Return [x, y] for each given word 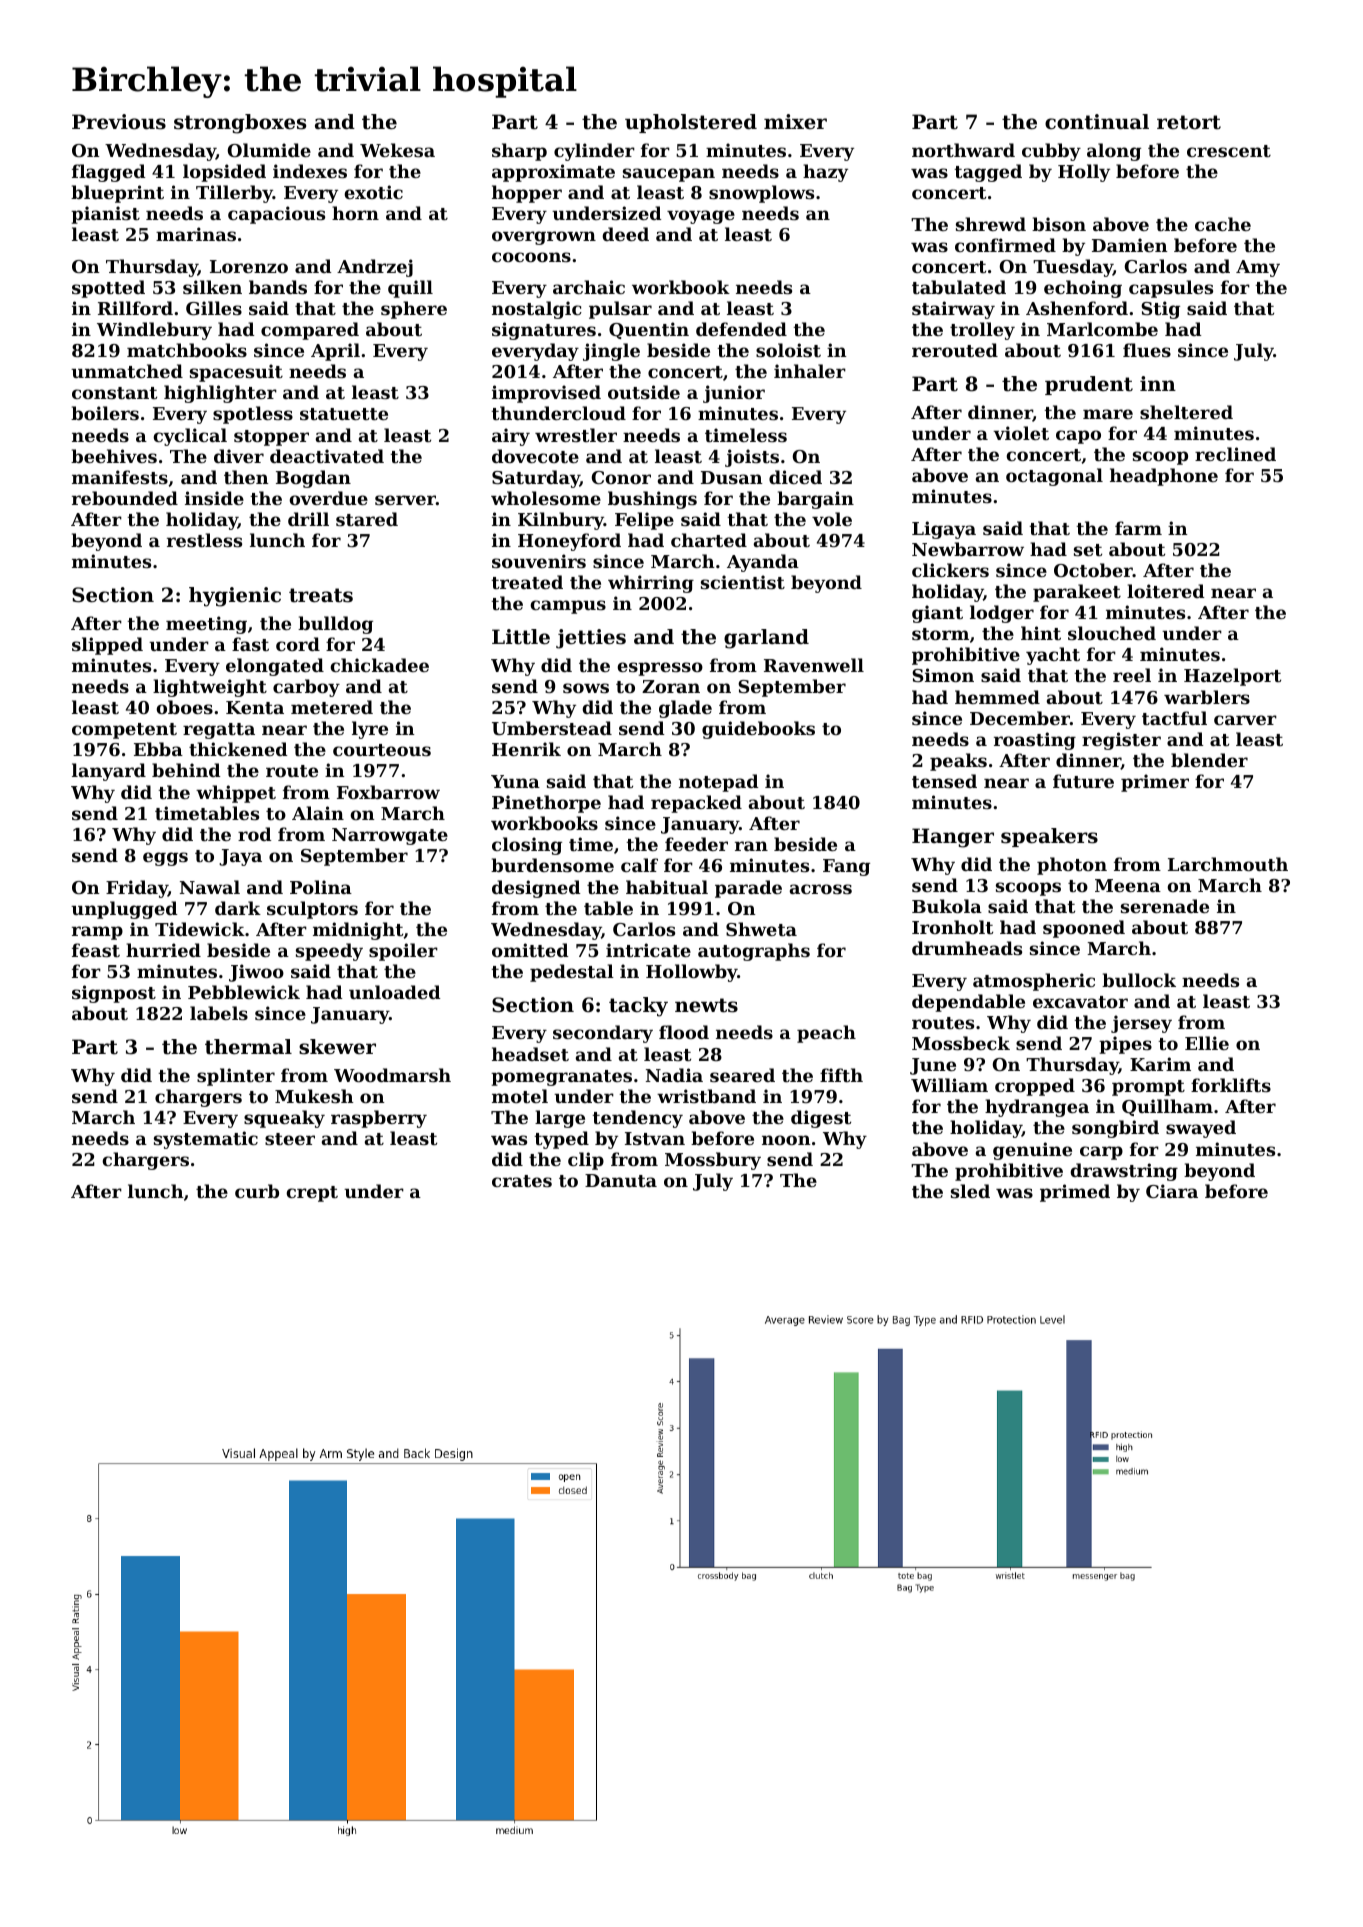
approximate [553, 173]
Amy [1258, 268]
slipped [107, 646]
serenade [1165, 906]
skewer [337, 1047]
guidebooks [758, 730]
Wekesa [397, 150]
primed [1075, 1193]
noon [786, 1140]
